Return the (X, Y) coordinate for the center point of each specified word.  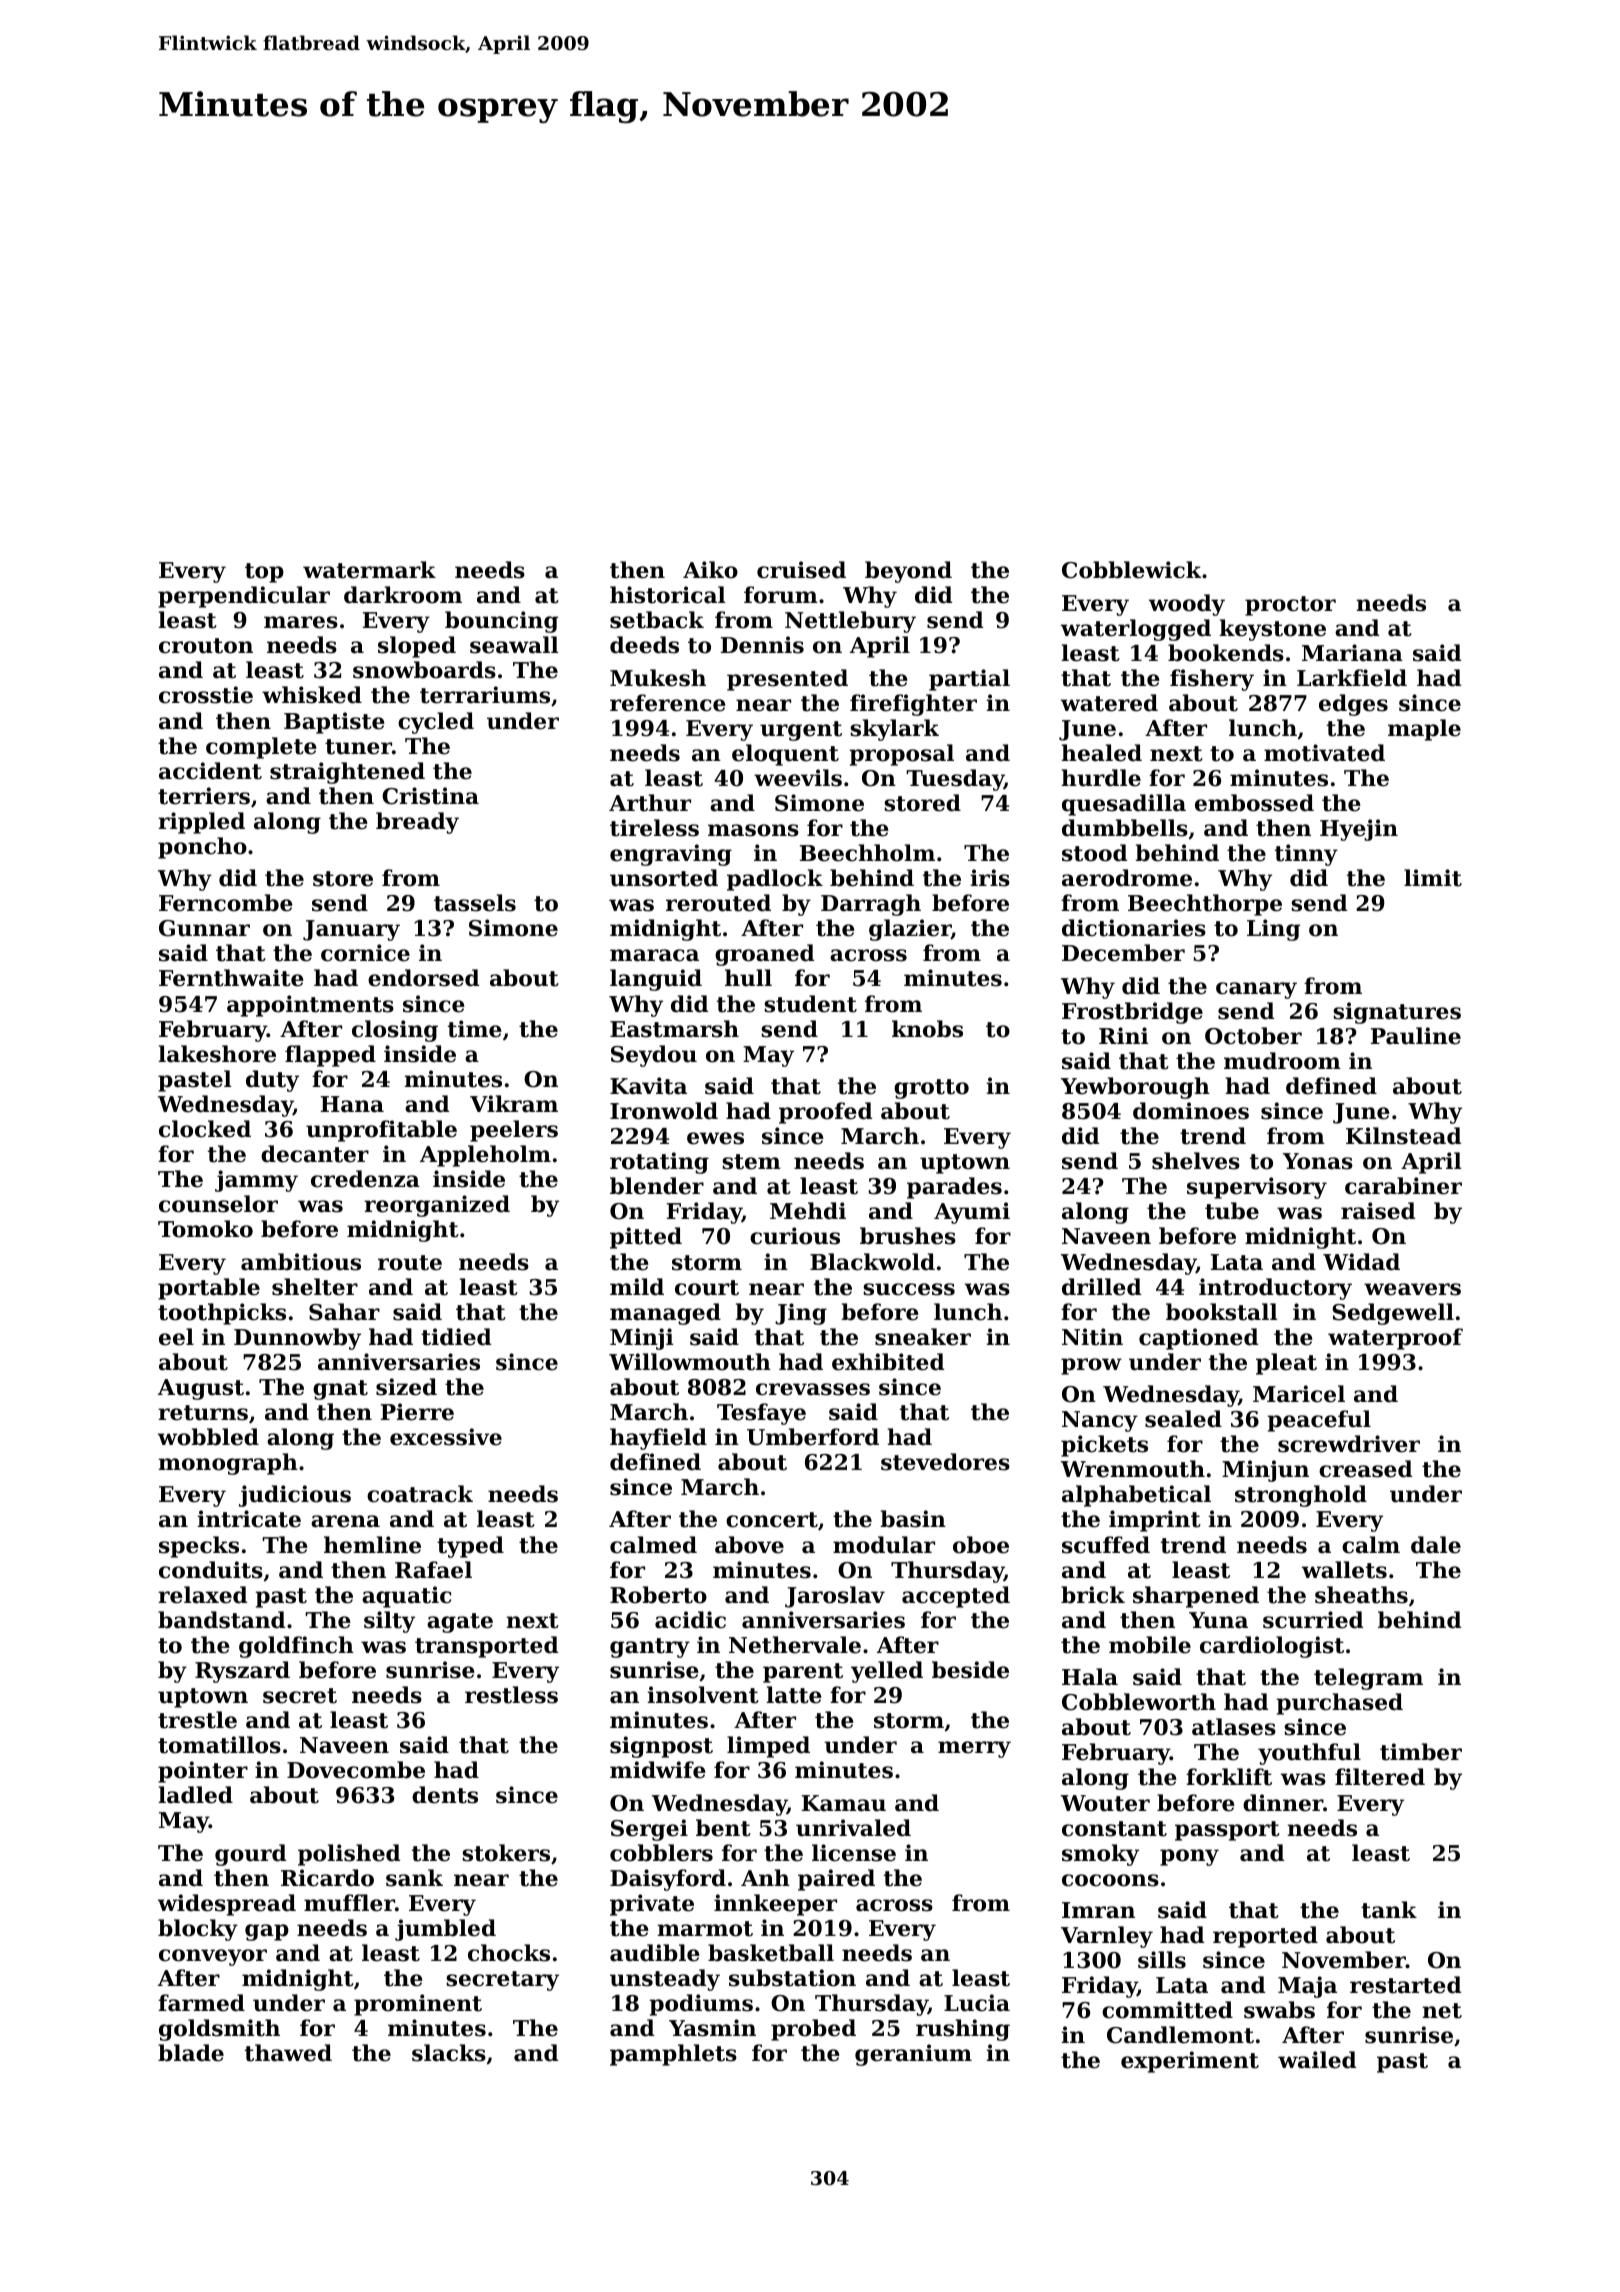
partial (969, 680)
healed (1101, 753)
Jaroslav (835, 1597)
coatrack (420, 1494)
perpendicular (244, 597)
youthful (1309, 1754)
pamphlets (673, 2055)
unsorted (664, 878)
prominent (418, 2005)
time (475, 1029)
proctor (1290, 606)
